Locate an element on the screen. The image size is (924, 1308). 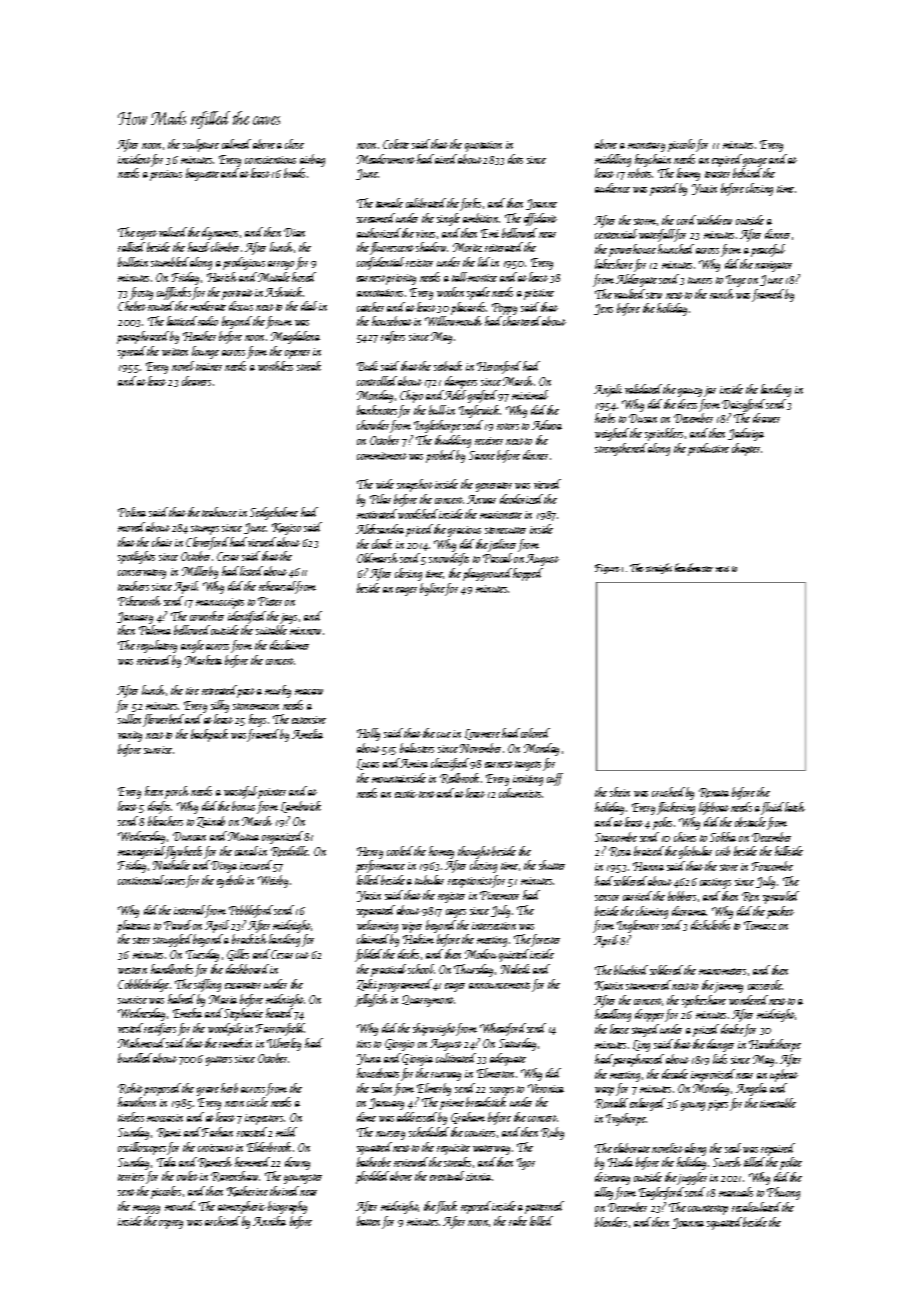
Marketa is located at coordinates (203, 660).
